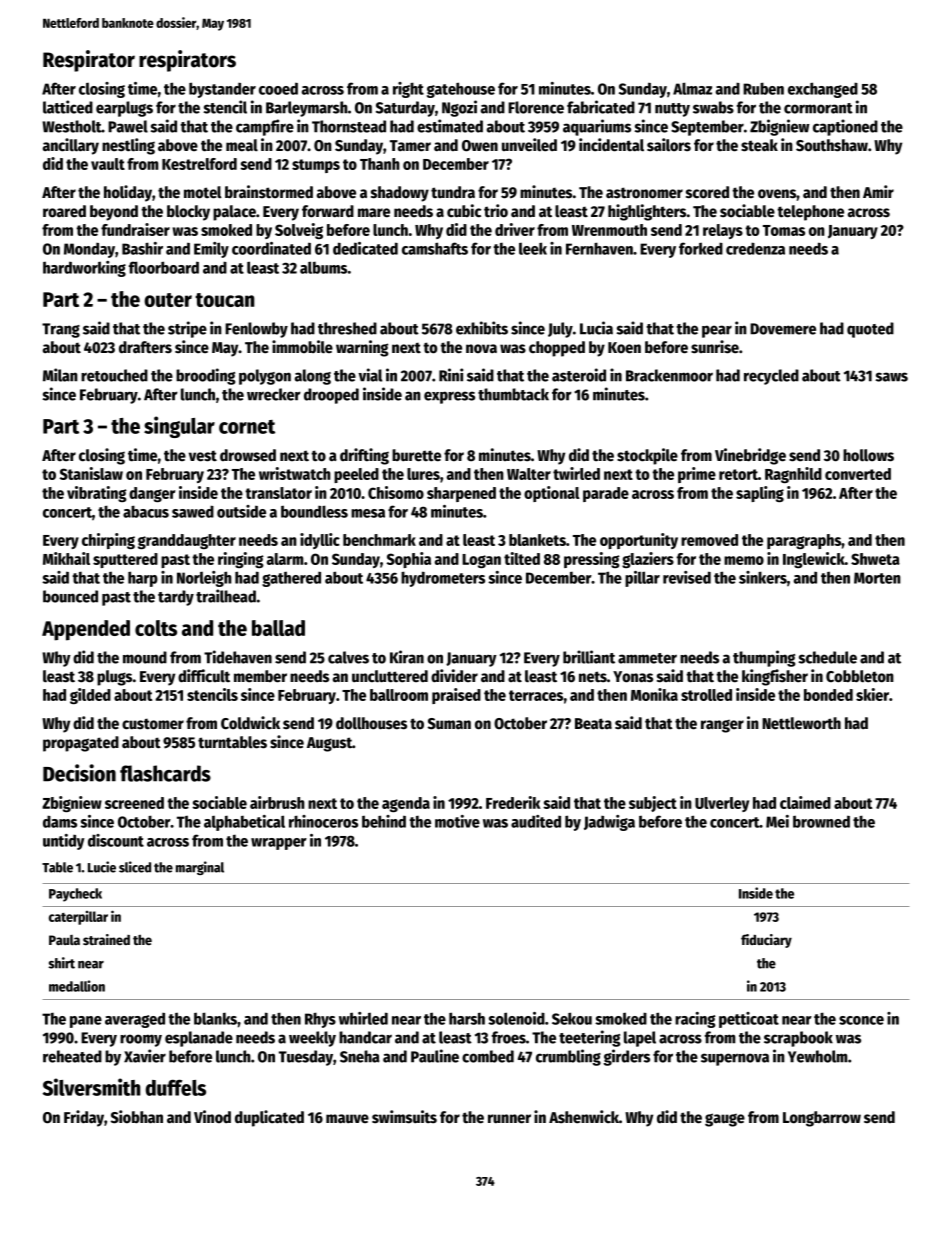  I want to click on thumbtack, so click(513, 394).
